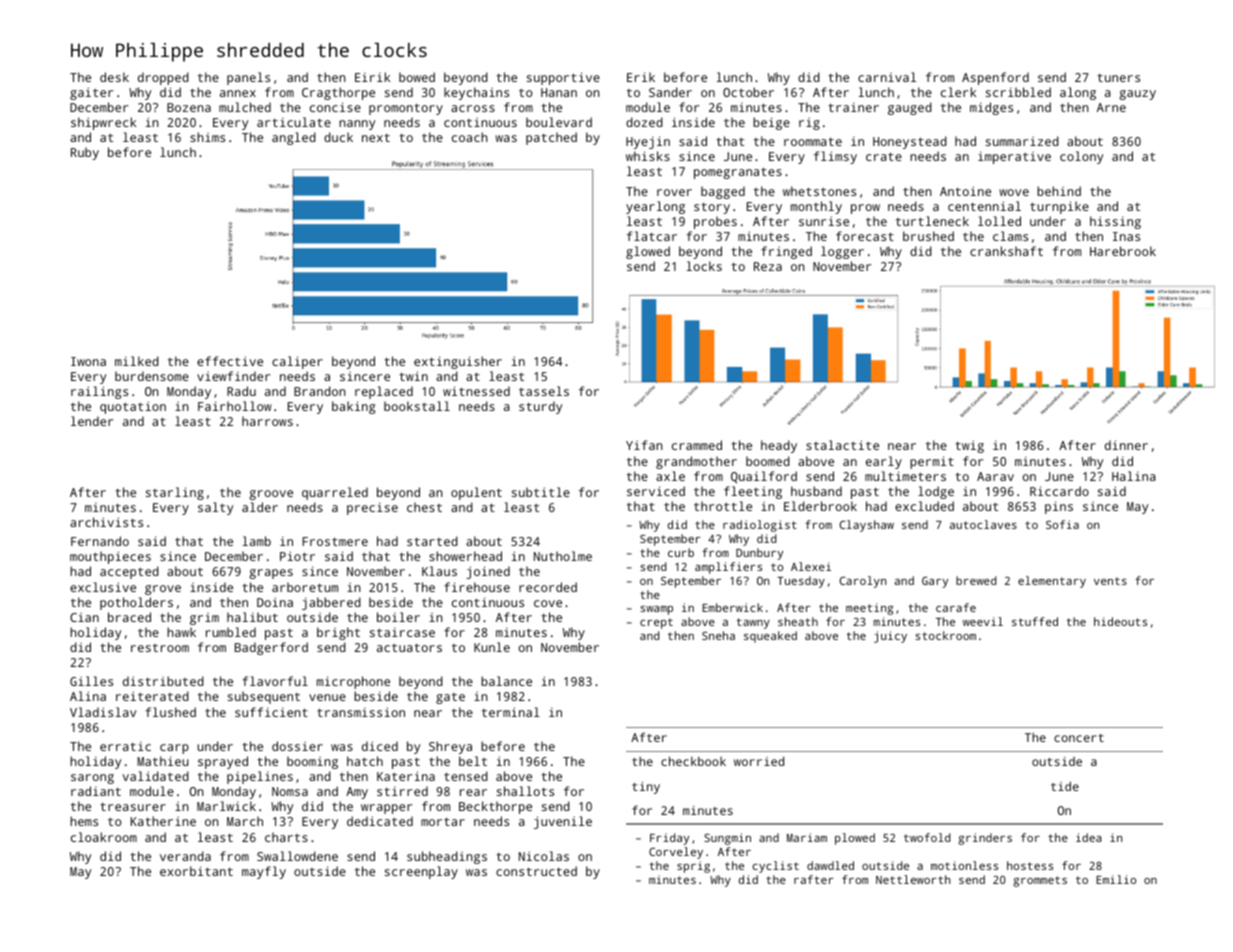 The height and width of the screenshot is (952, 1233). I want to click on elementary, so click(1052, 582).
